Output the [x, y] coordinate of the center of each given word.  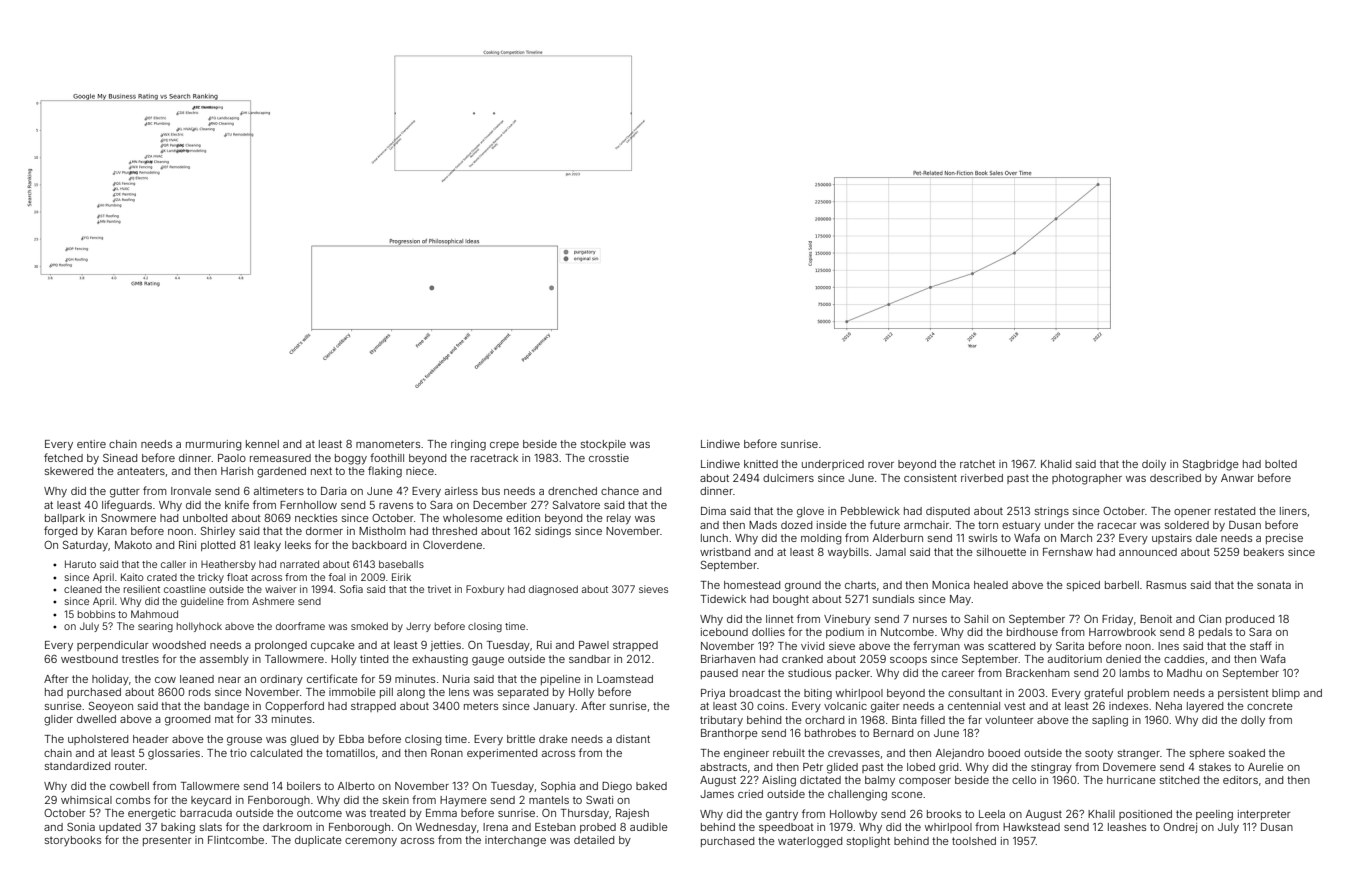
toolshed [974, 841]
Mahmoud [154, 614]
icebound [724, 632]
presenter [167, 841]
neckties [316, 518]
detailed [594, 840]
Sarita [1070, 646]
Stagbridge [1211, 465]
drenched [572, 491]
